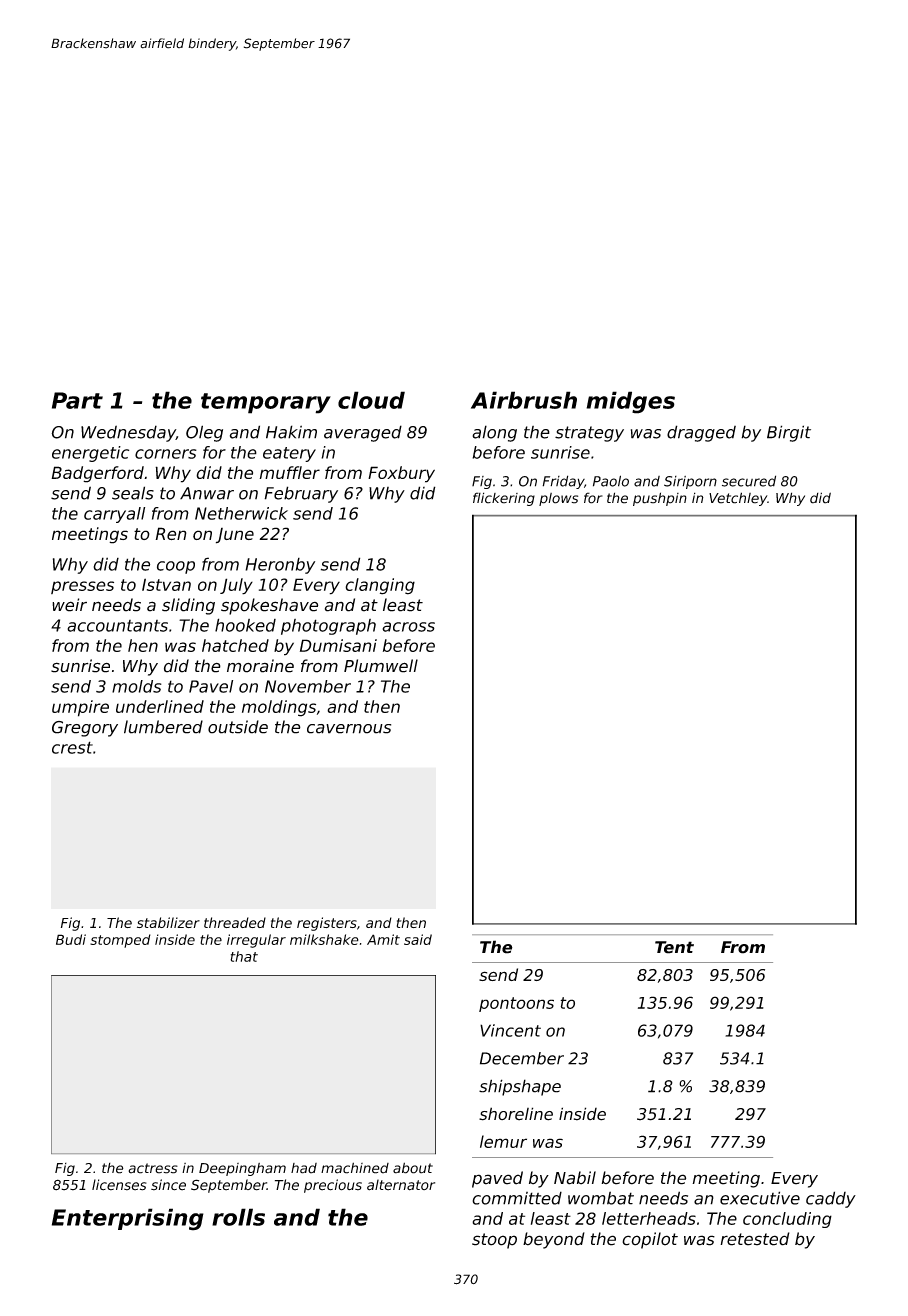  What do you see at coordinates (120, 941) in the image?
I see `stomped` at bounding box center [120, 941].
